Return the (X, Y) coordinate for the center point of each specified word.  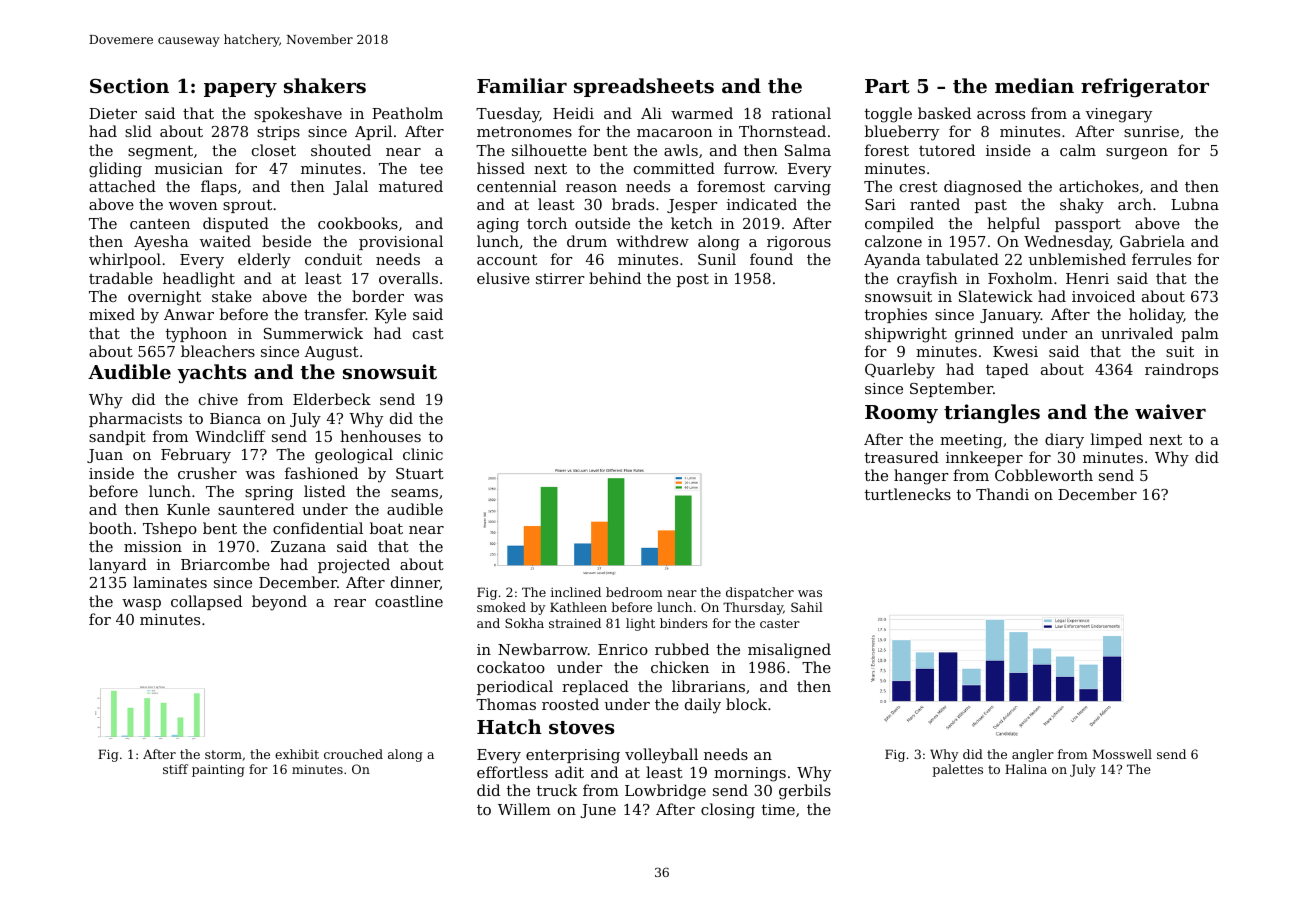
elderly (264, 261)
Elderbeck (332, 399)
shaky (1082, 206)
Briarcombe (225, 564)
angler (1033, 755)
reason (591, 188)
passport (1088, 225)
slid (138, 131)
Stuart (420, 473)
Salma (808, 150)
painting (218, 771)
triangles (992, 413)
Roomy (901, 414)
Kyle (390, 316)
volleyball (661, 756)
